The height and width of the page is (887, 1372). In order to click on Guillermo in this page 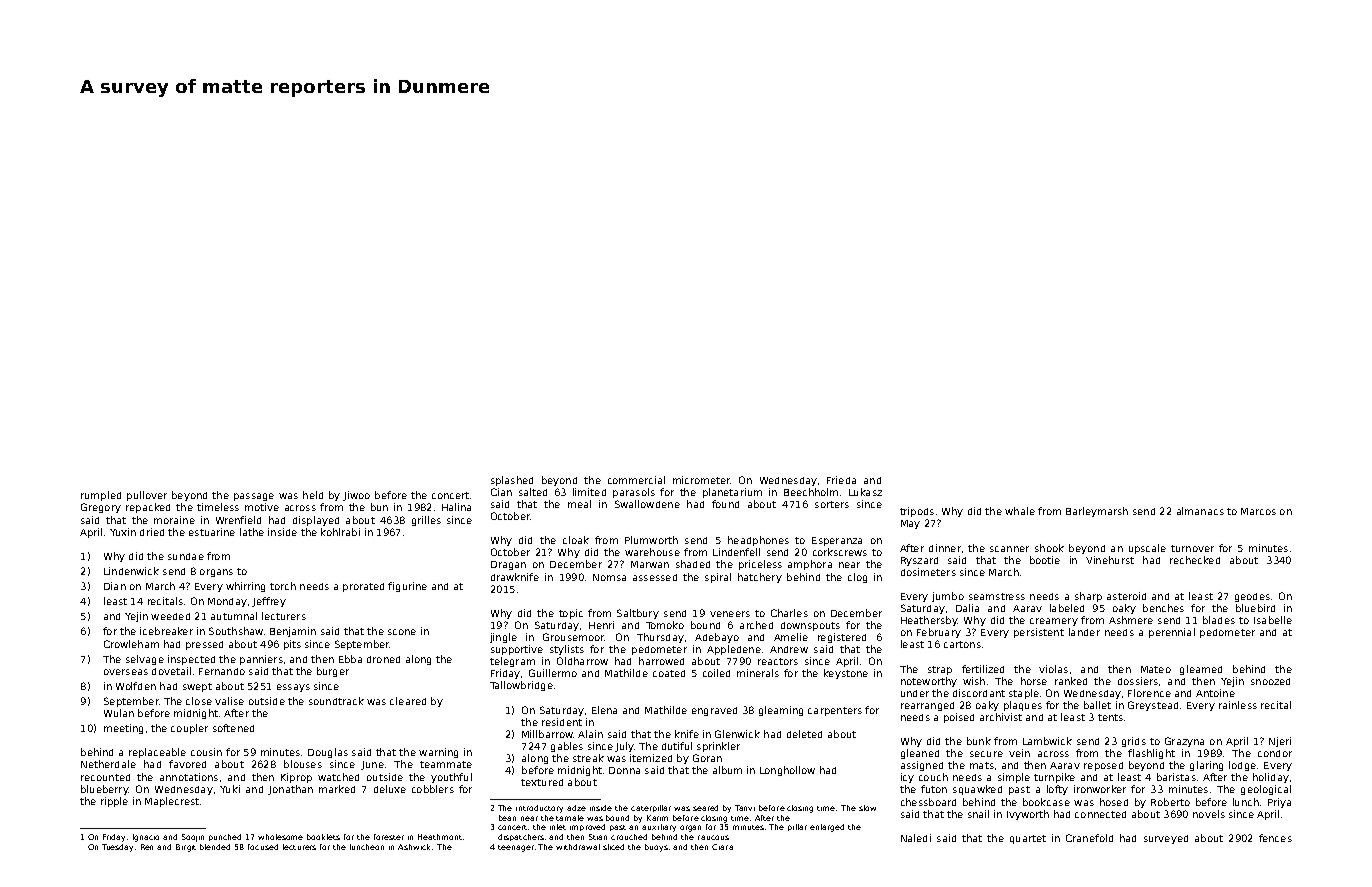, I will do `click(553, 673)`.
